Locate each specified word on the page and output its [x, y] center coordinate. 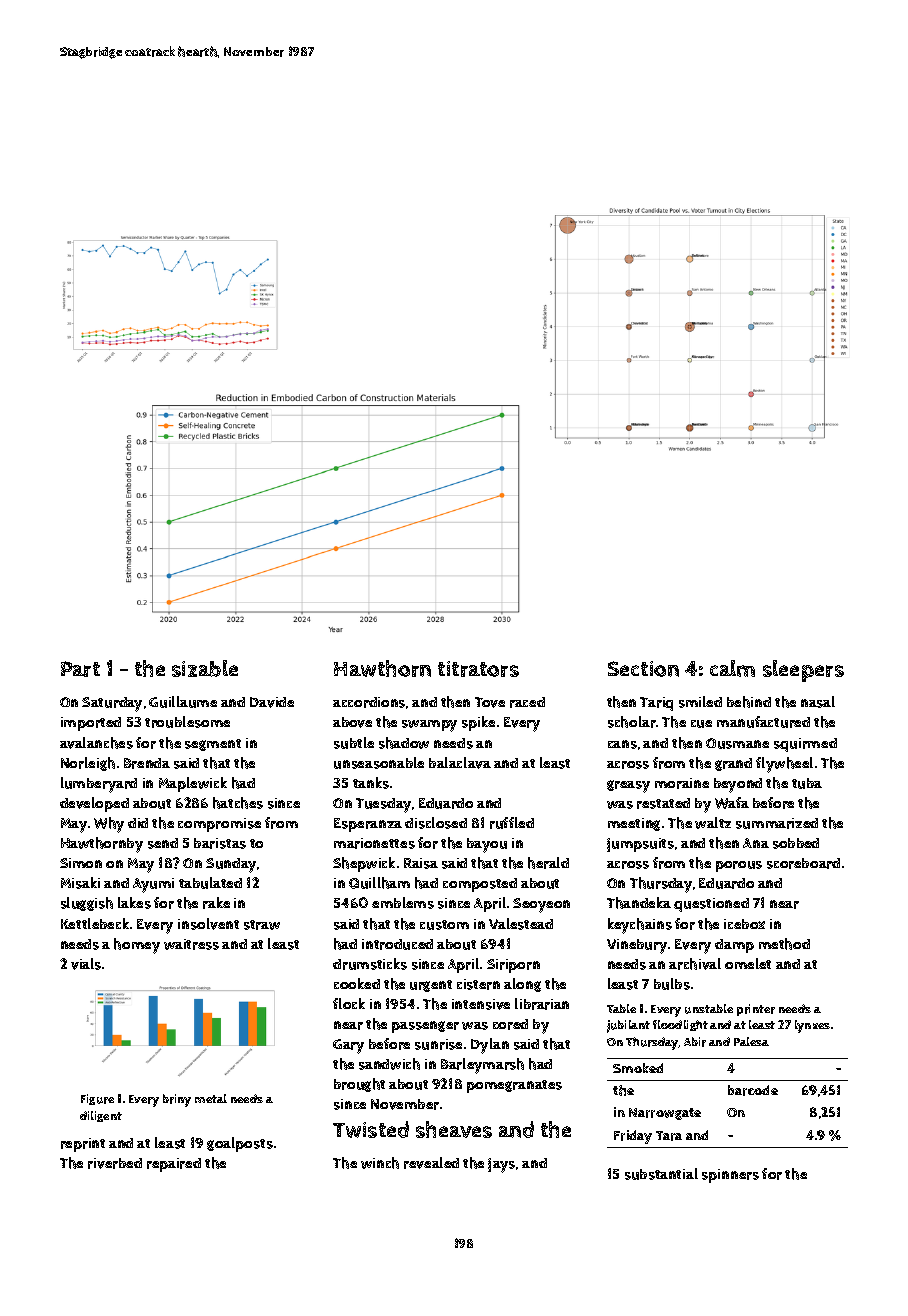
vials [86, 964]
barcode [753, 1090]
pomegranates [514, 1086]
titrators [478, 669]
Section [643, 669]
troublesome [187, 722]
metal [211, 1098]
